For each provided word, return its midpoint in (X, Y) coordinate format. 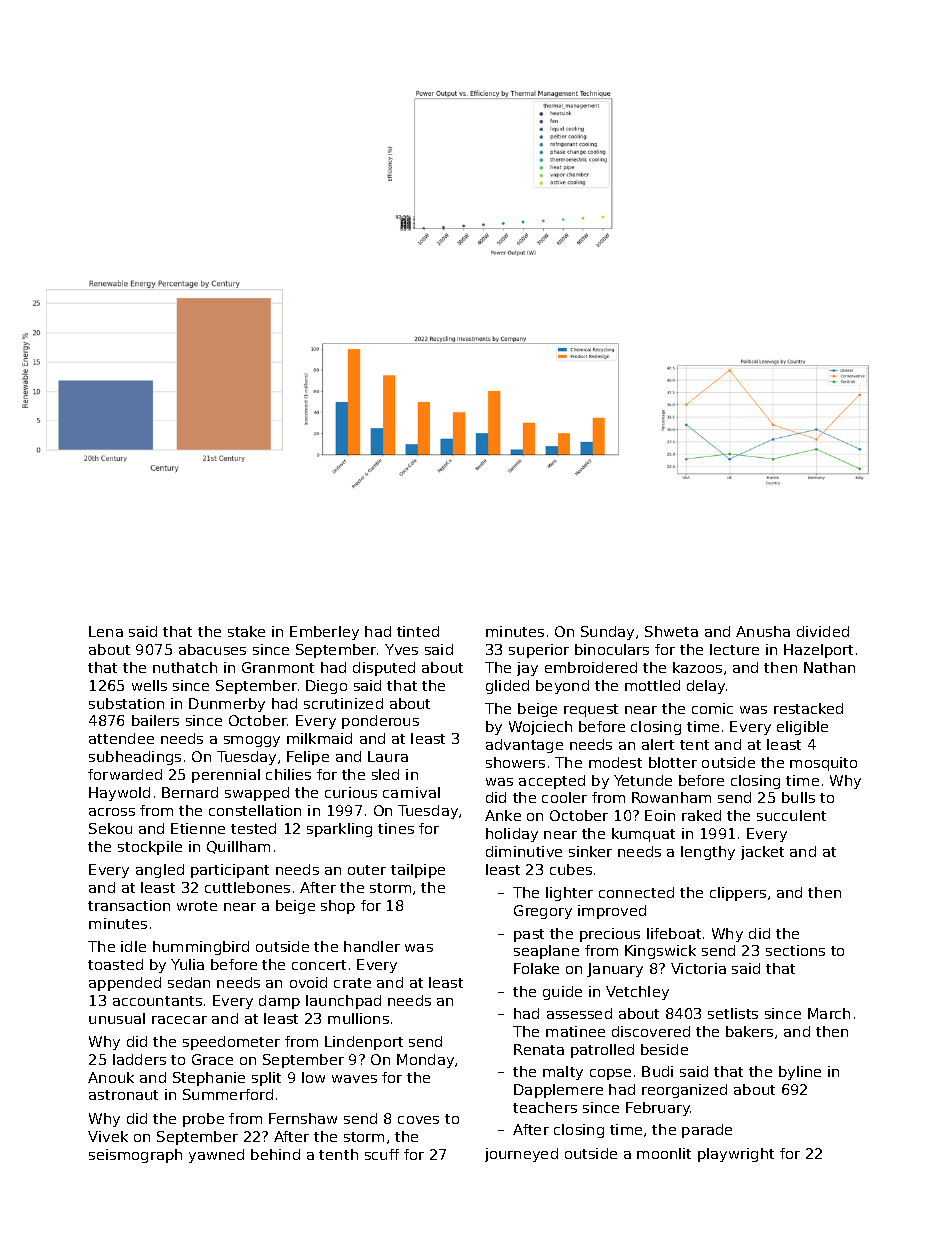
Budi (657, 1071)
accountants (157, 1001)
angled (160, 871)
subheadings (135, 758)
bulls (798, 797)
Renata (539, 1049)
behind (275, 1154)
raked (701, 815)
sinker (590, 851)
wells (149, 685)
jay (527, 669)
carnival (411, 792)
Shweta (671, 631)
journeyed (521, 1155)
